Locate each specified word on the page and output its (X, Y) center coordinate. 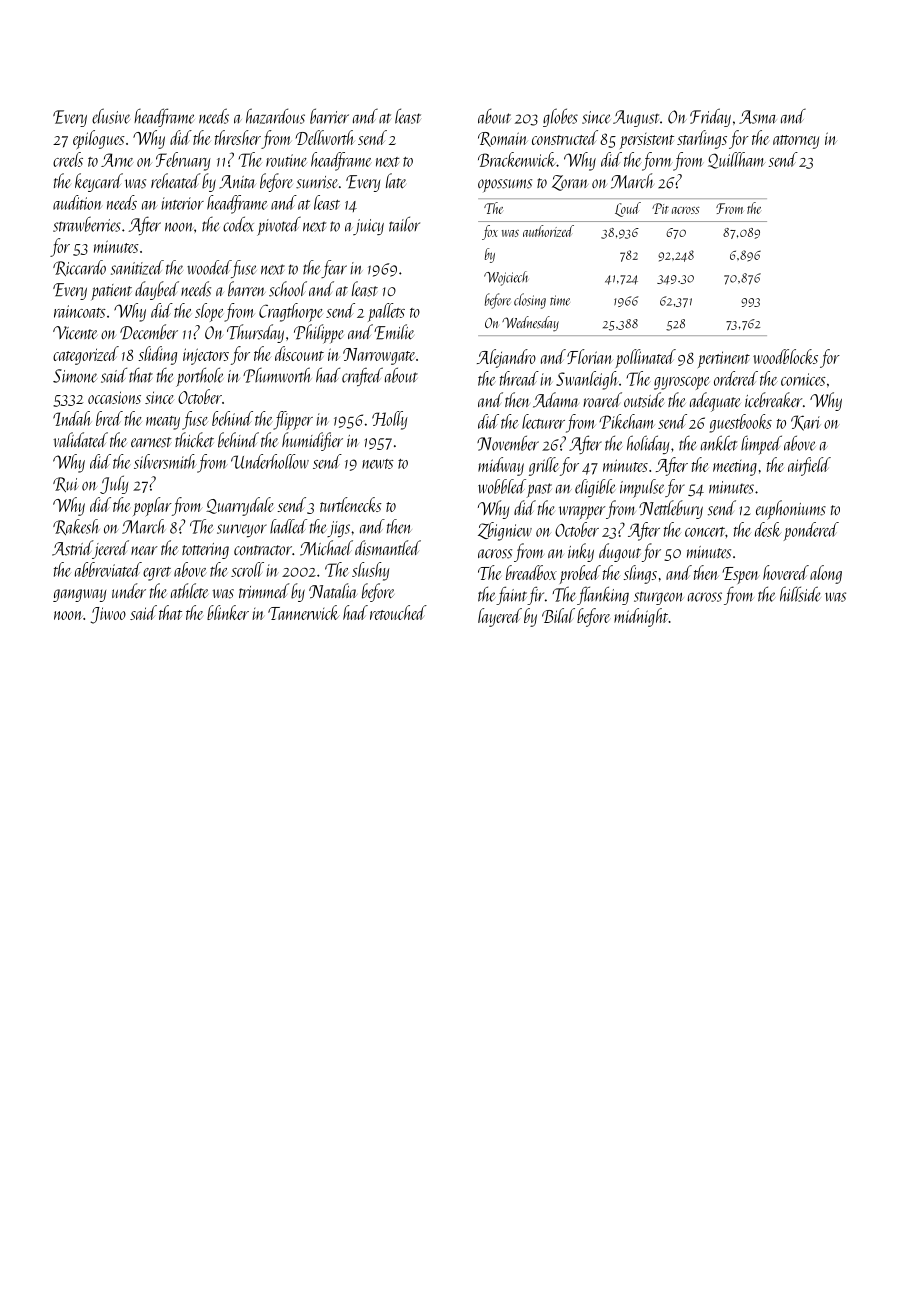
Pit (660, 208)
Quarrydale (240, 506)
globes (560, 117)
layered (500, 617)
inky (581, 552)
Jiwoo (108, 615)
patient (112, 292)
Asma (757, 117)
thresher (238, 137)
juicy (368, 227)
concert (705, 532)
